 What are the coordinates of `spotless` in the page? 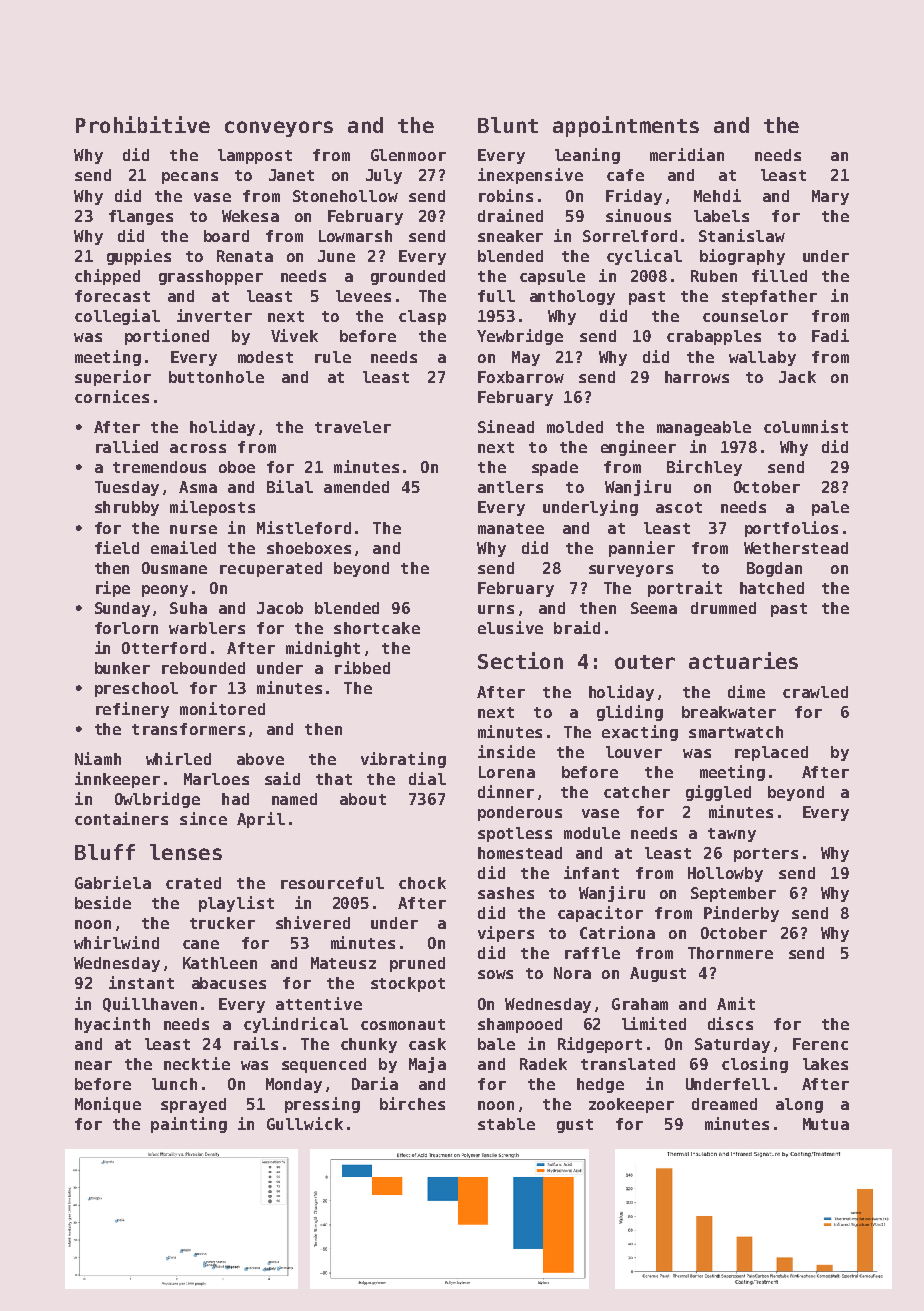 It's located at (515, 834).
